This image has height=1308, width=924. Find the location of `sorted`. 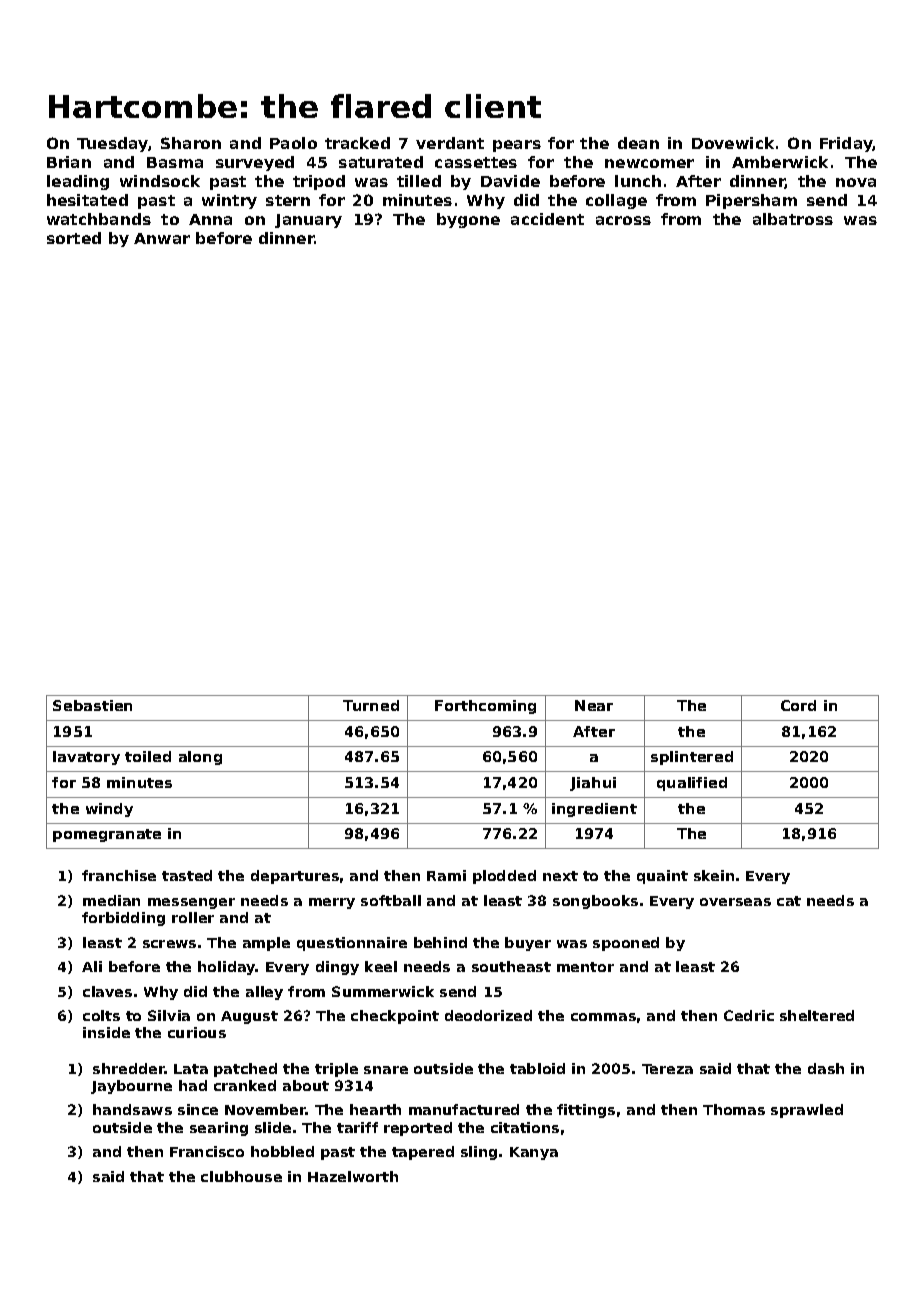

sorted is located at coordinates (74, 238).
